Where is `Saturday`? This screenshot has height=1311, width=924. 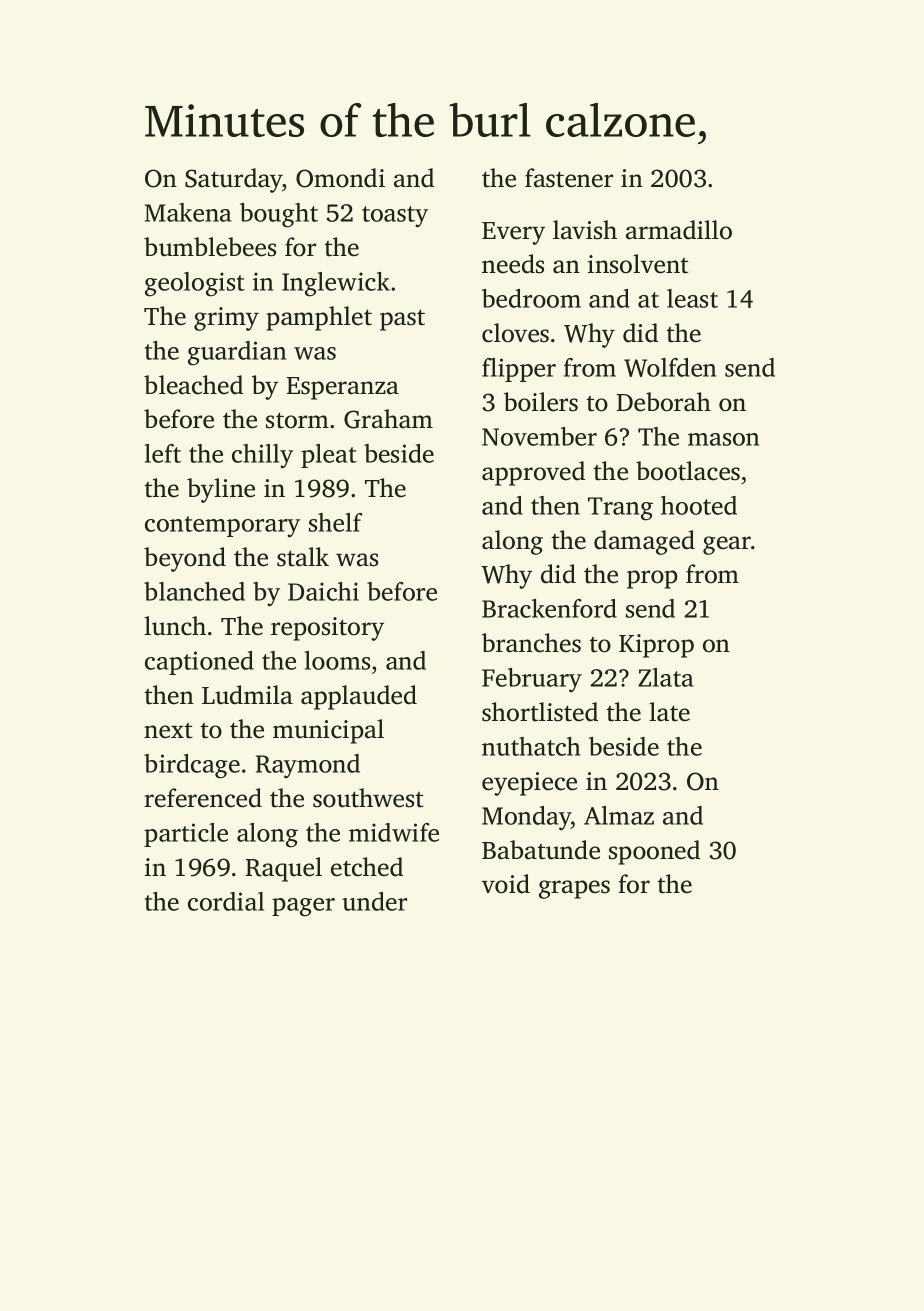
Saturday is located at coordinates (234, 180).
